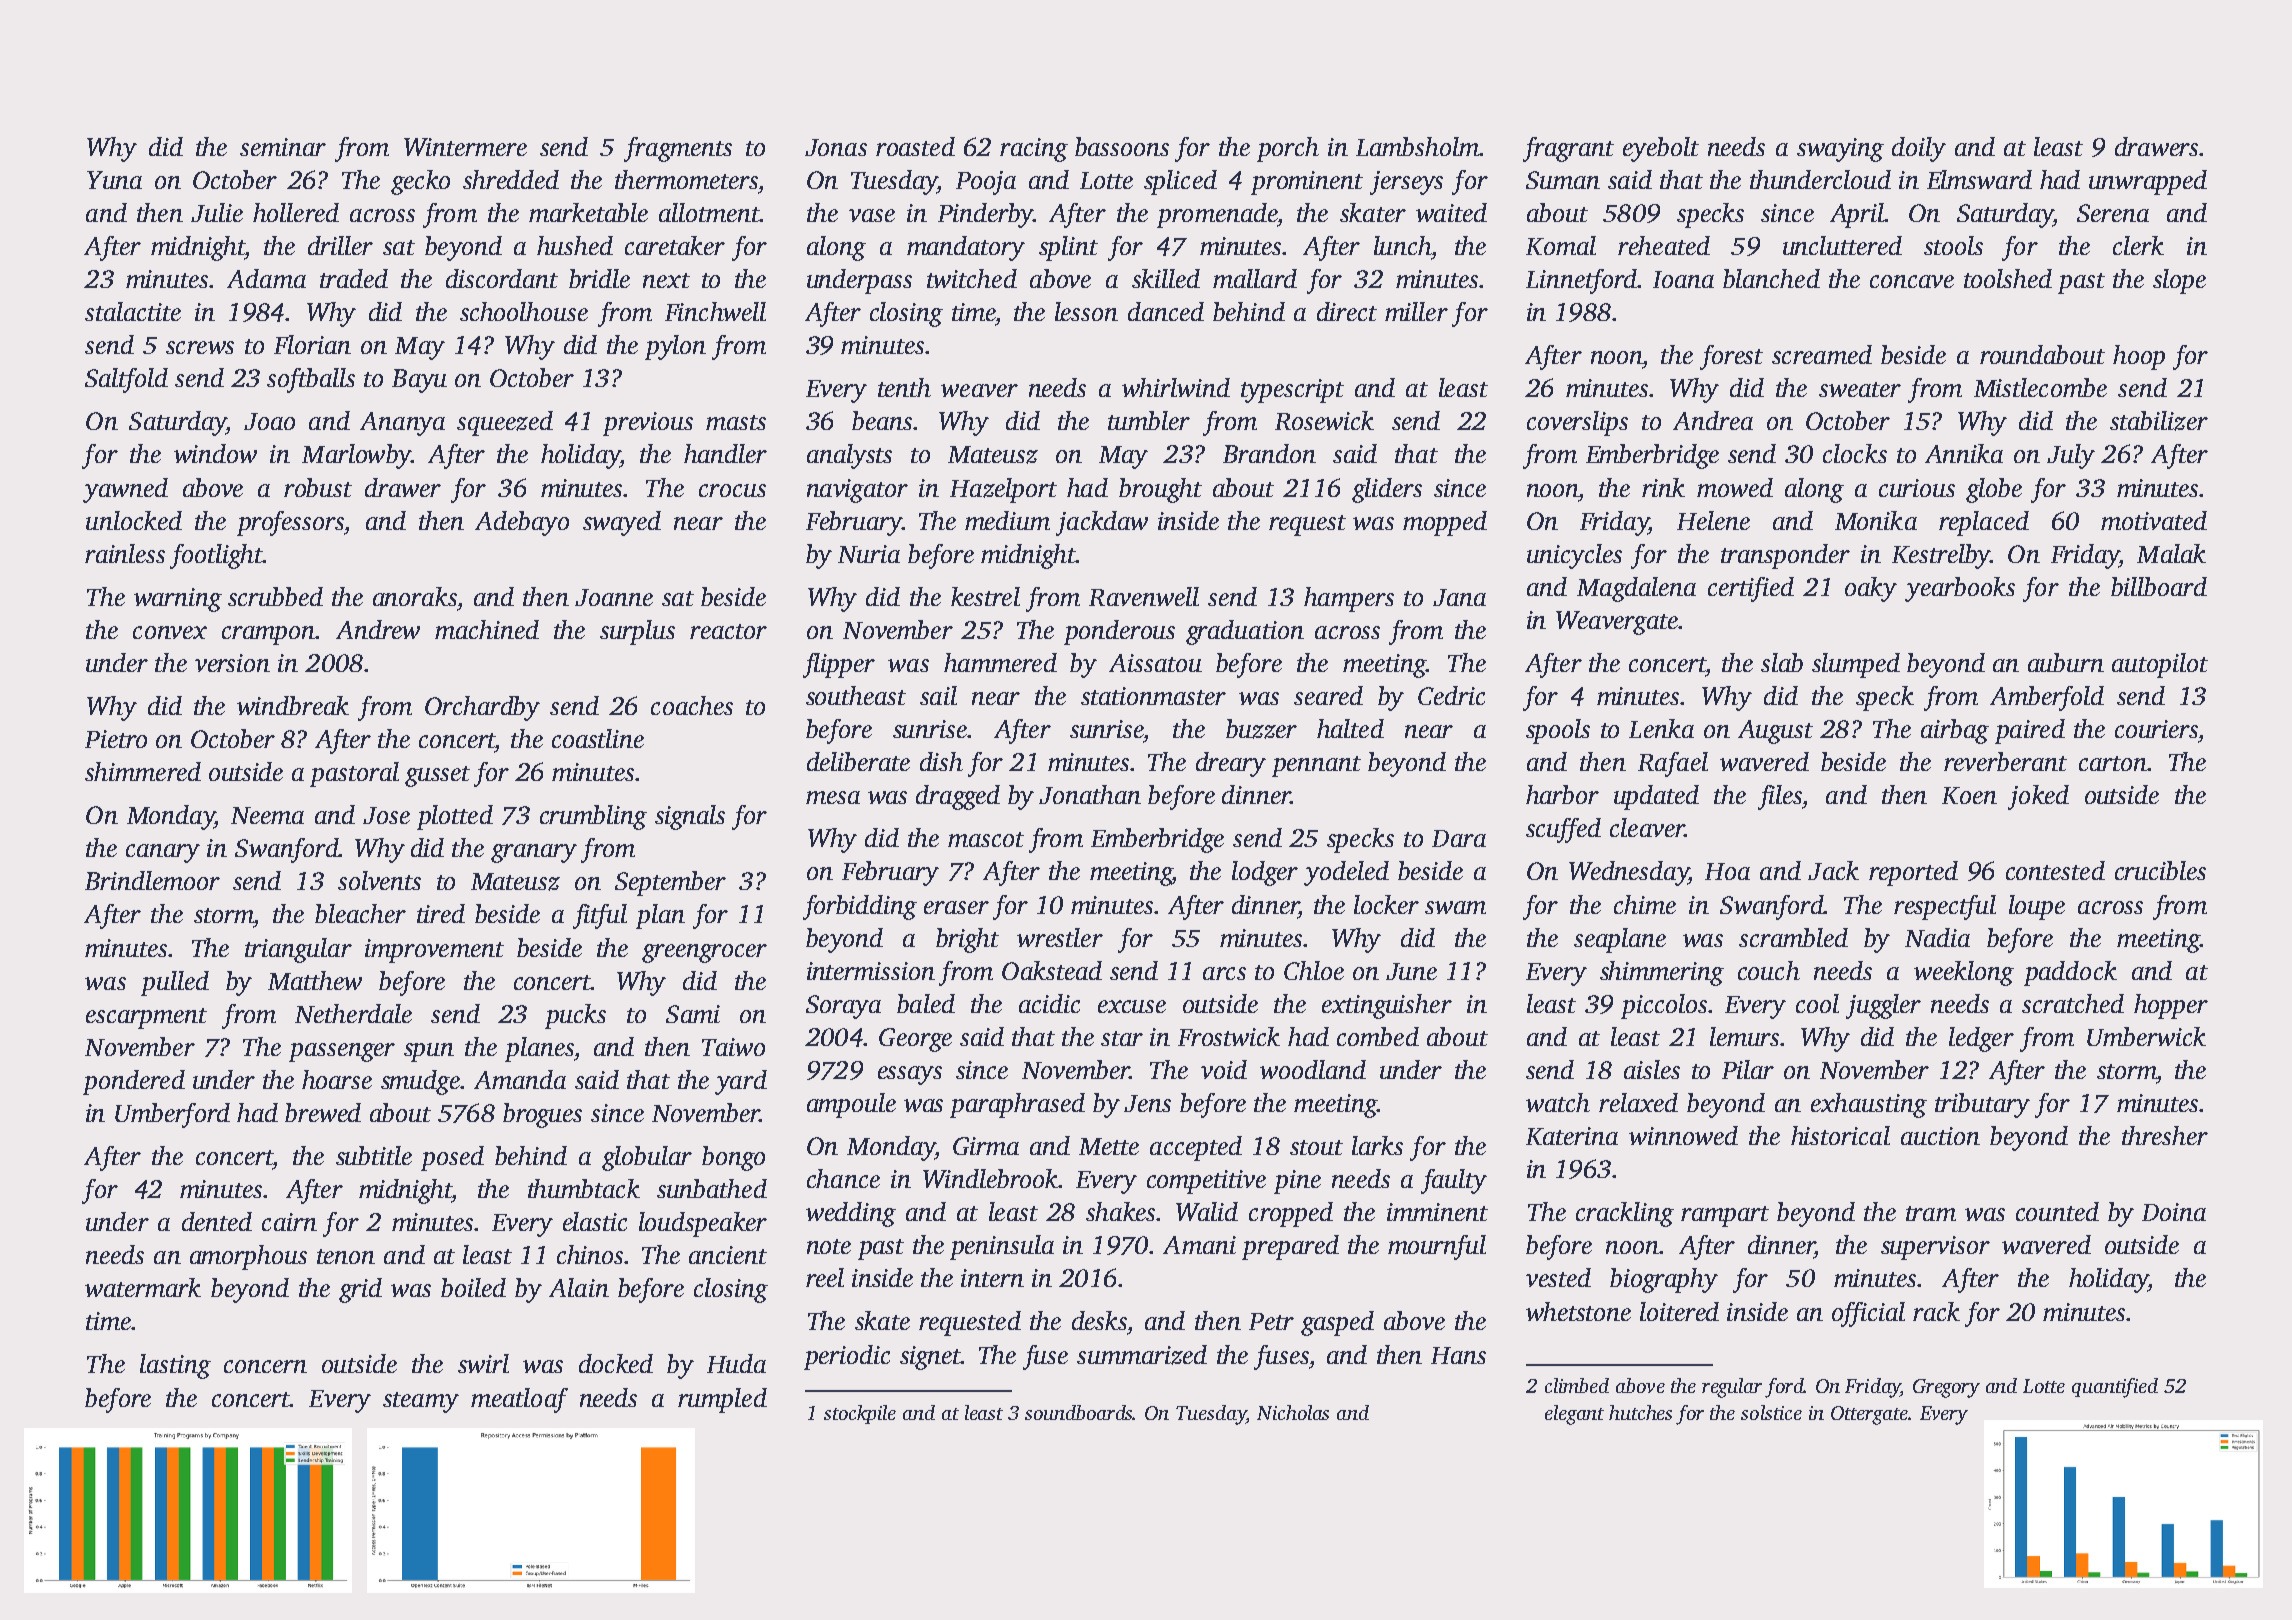 Image resolution: width=2292 pixels, height=1620 pixels. I want to click on gusset, so click(437, 776).
